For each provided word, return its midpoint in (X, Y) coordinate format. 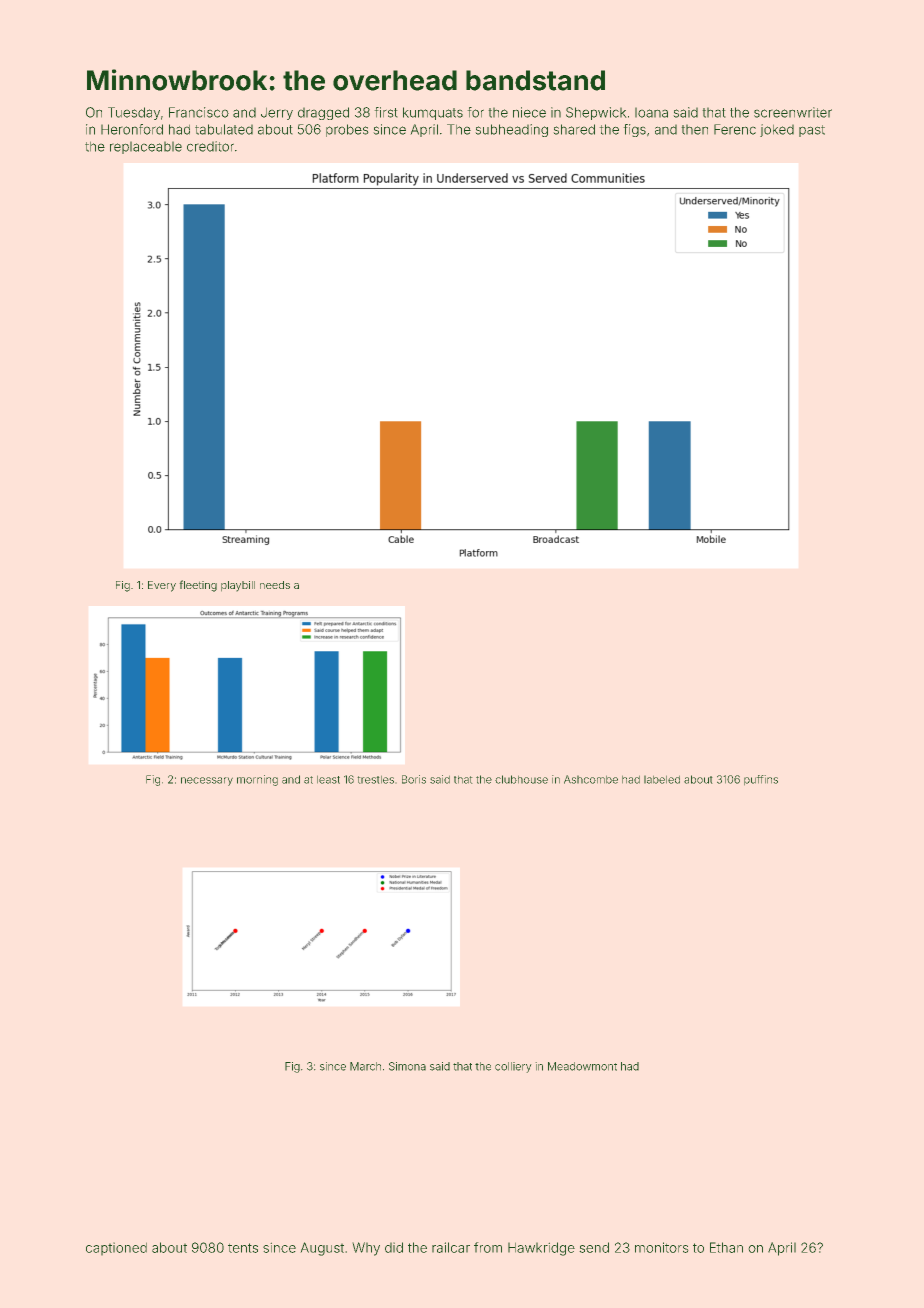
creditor (210, 146)
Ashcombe (591, 779)
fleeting (198, 586)
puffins (761, 780)
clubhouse (521, 779)
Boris (414, 779)
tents (243, 1248)
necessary (207, 781)
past (812, 131)
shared (574, 129)
